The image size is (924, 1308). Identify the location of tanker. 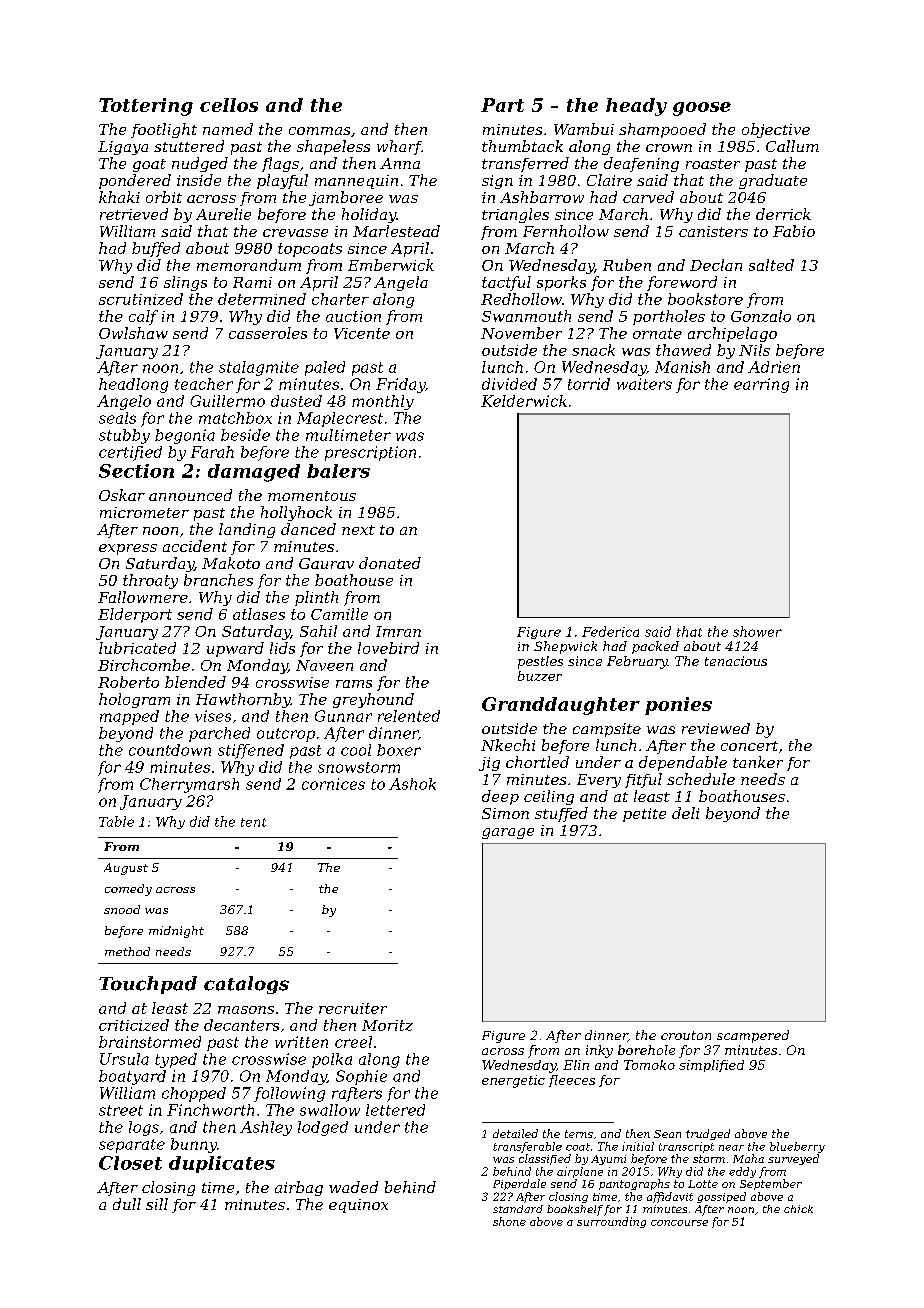
(758, 762).
